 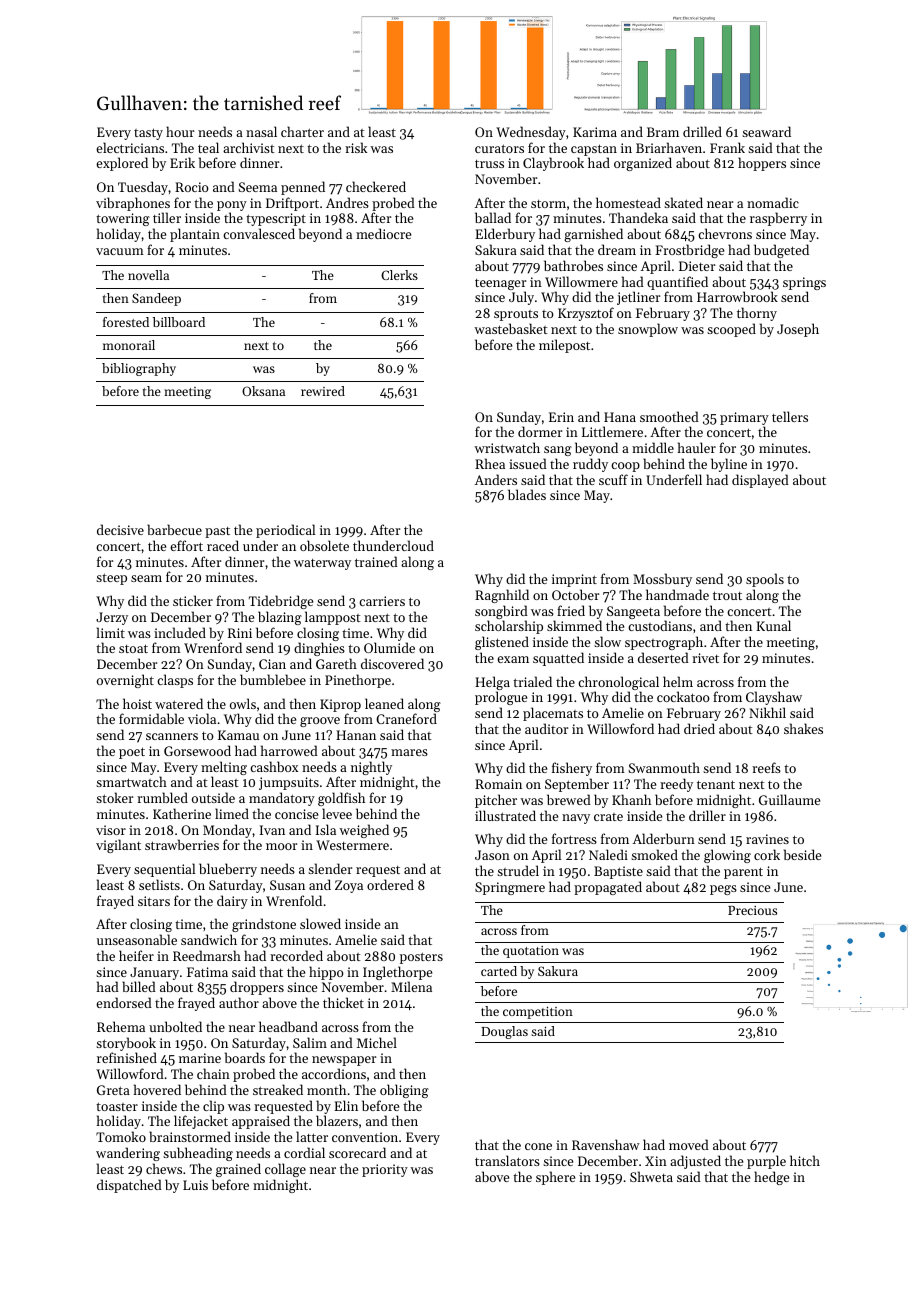 I want to click on driller, so click(x=707, y=815).
